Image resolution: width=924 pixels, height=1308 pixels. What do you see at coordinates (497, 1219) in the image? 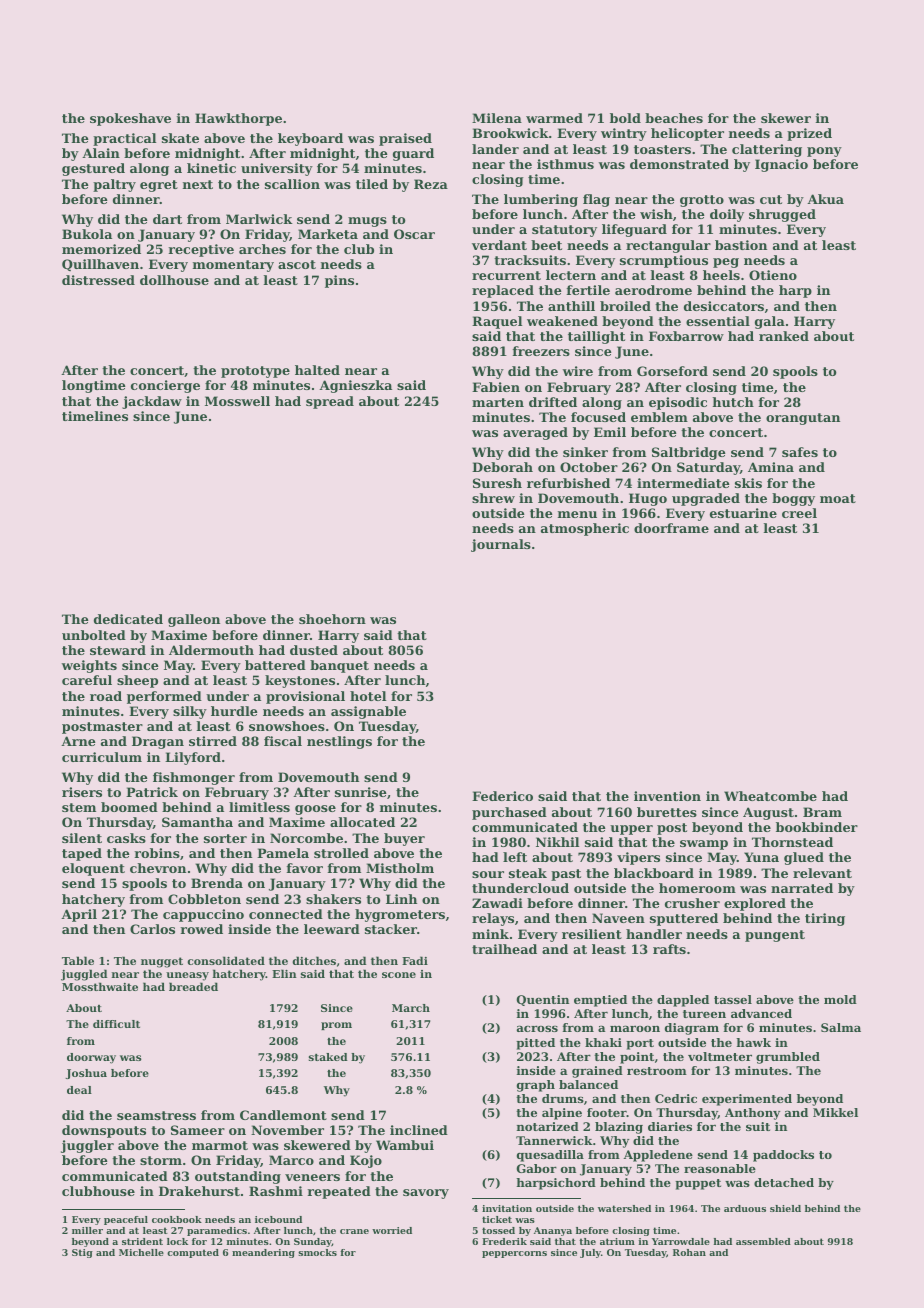
I see `ticket` at bounding box center [497, 1219].
